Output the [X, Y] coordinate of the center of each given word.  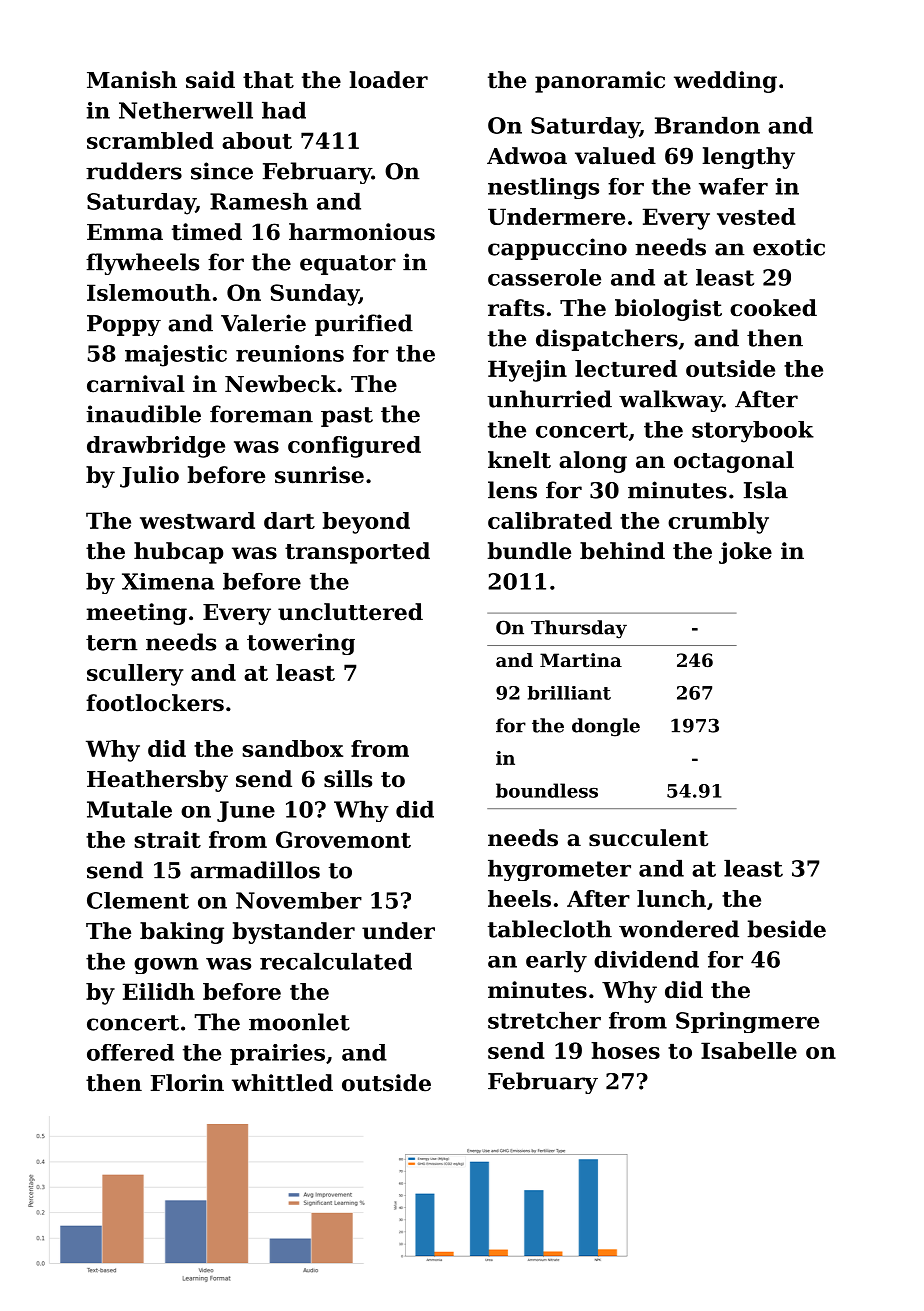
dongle [606, 727]
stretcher [544, 1020]
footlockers [155, 703]
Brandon [707, 125]
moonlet [299, 1022]
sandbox [292, 748]
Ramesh [259, 201]
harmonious [362, 232]
